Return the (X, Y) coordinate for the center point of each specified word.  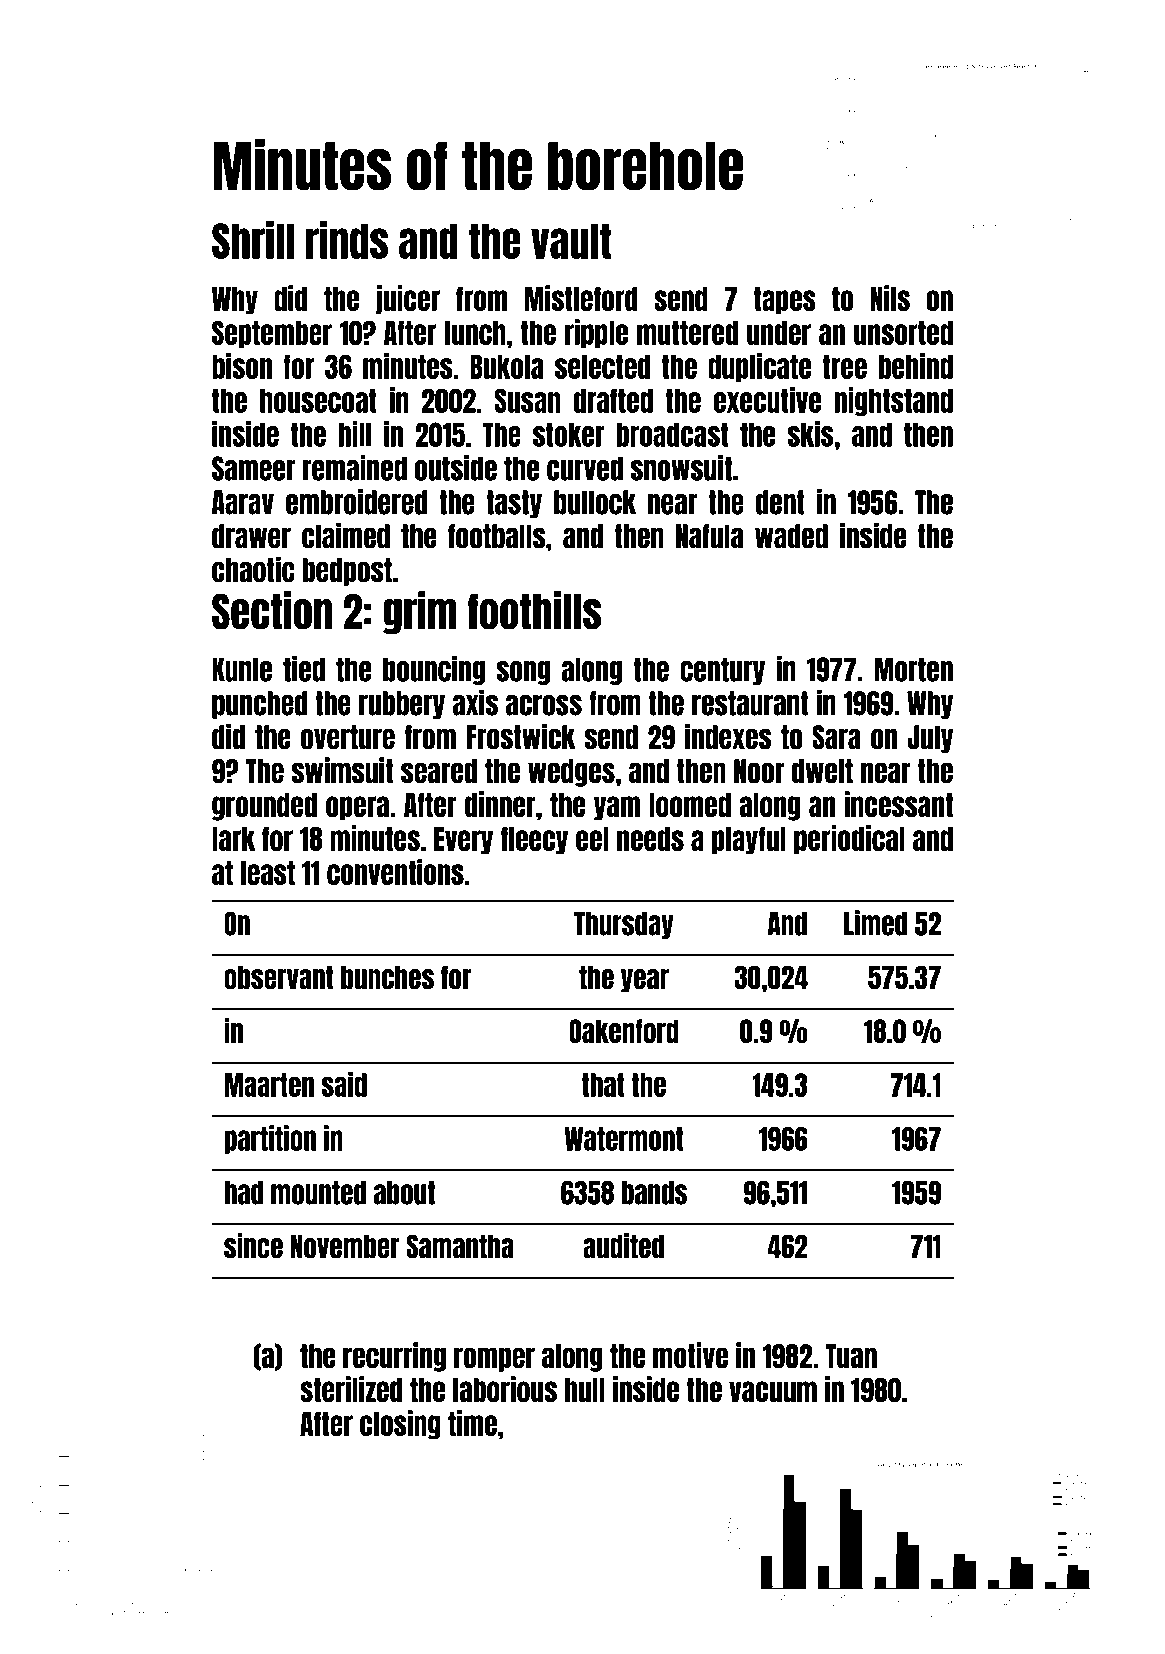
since (253, 1246)
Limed (875, 923)
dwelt (822, 771)
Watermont (623, 1139)
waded (791, 536)
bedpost (347, 572)
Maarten (269, 1085)
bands (654, 1193)
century (722, 671)
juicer (408, 300)
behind (915, 366)
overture (348, 737)
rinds (347, 240)
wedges (571, 773)
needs (650, 839)
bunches (387, 978)
